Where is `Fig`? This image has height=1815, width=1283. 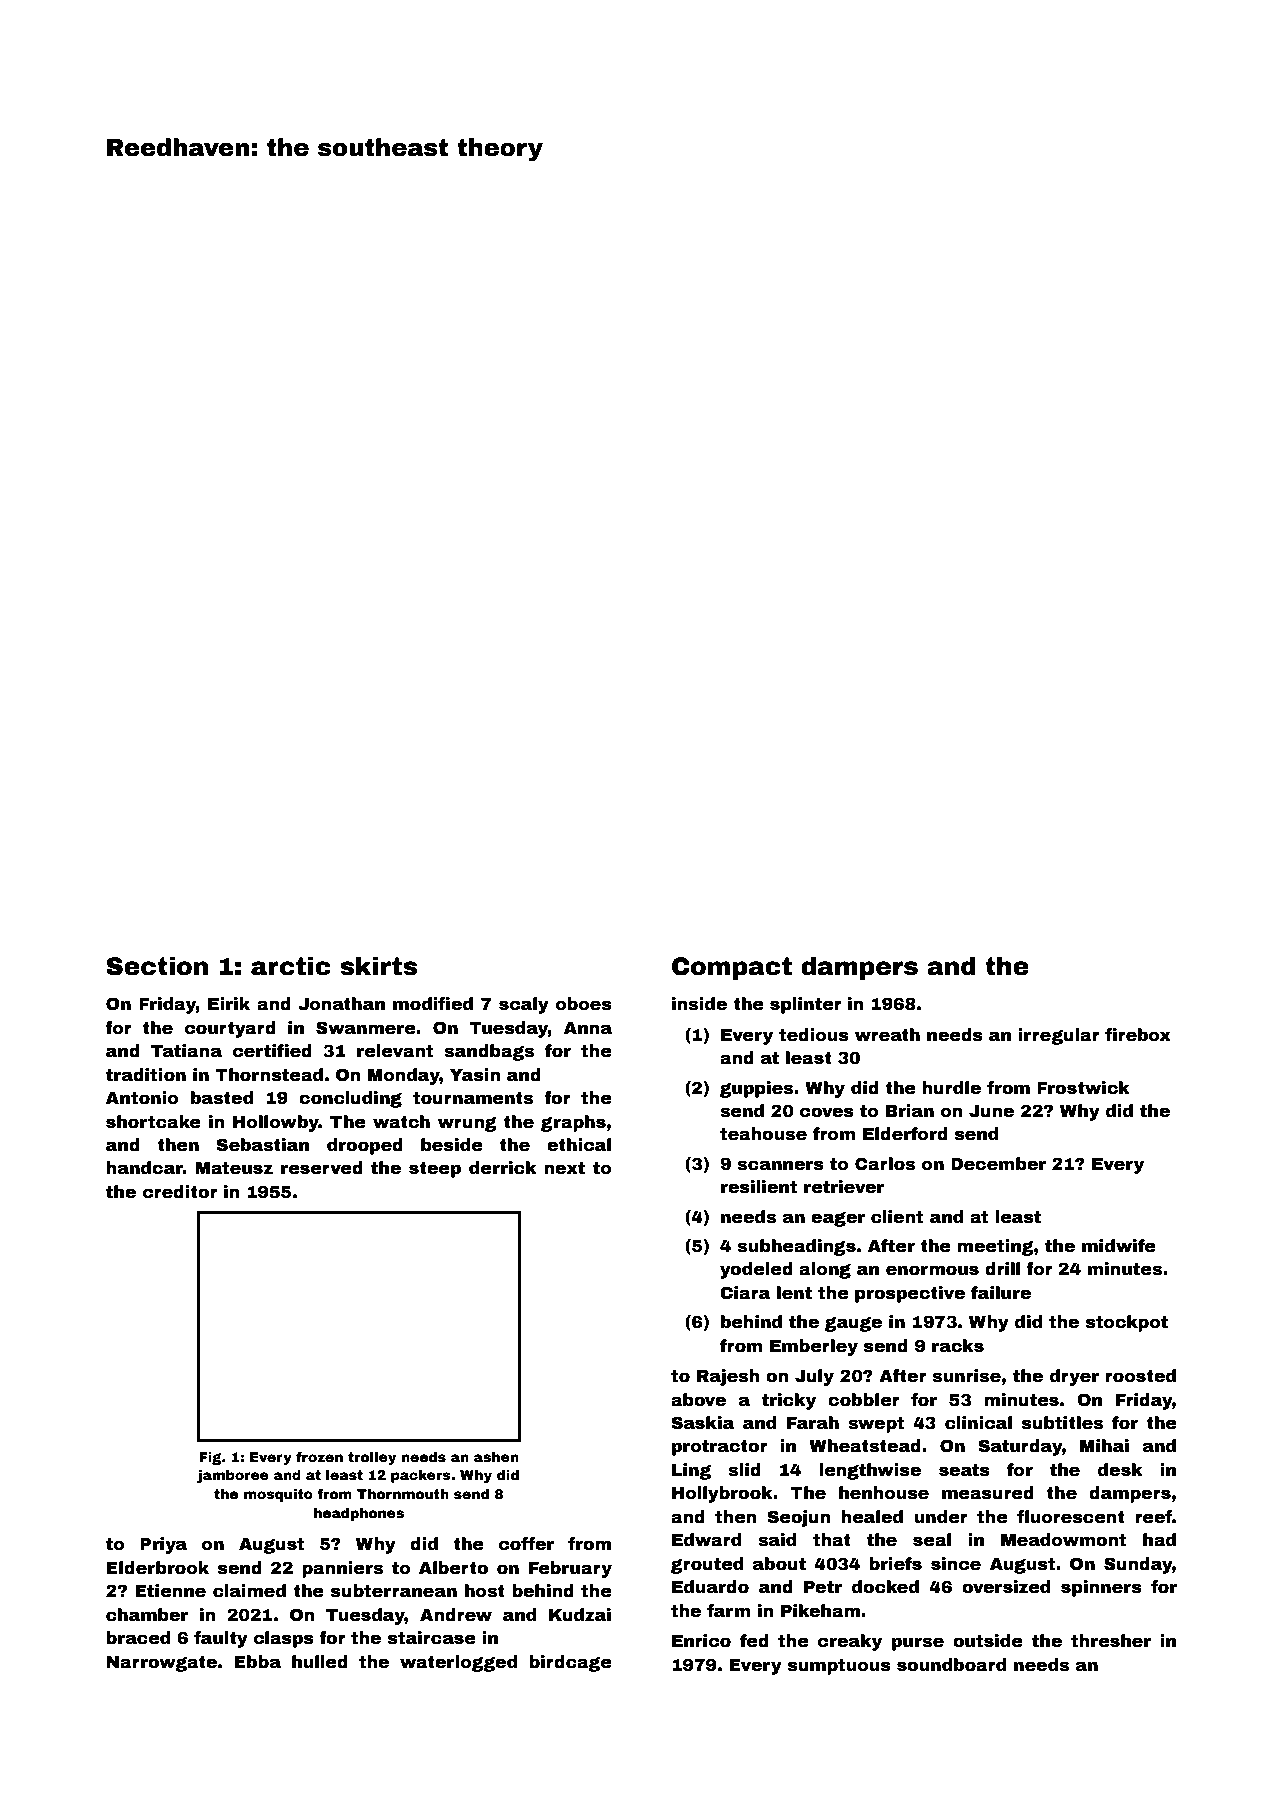
Fig is located at coordinates (210, 1458).
